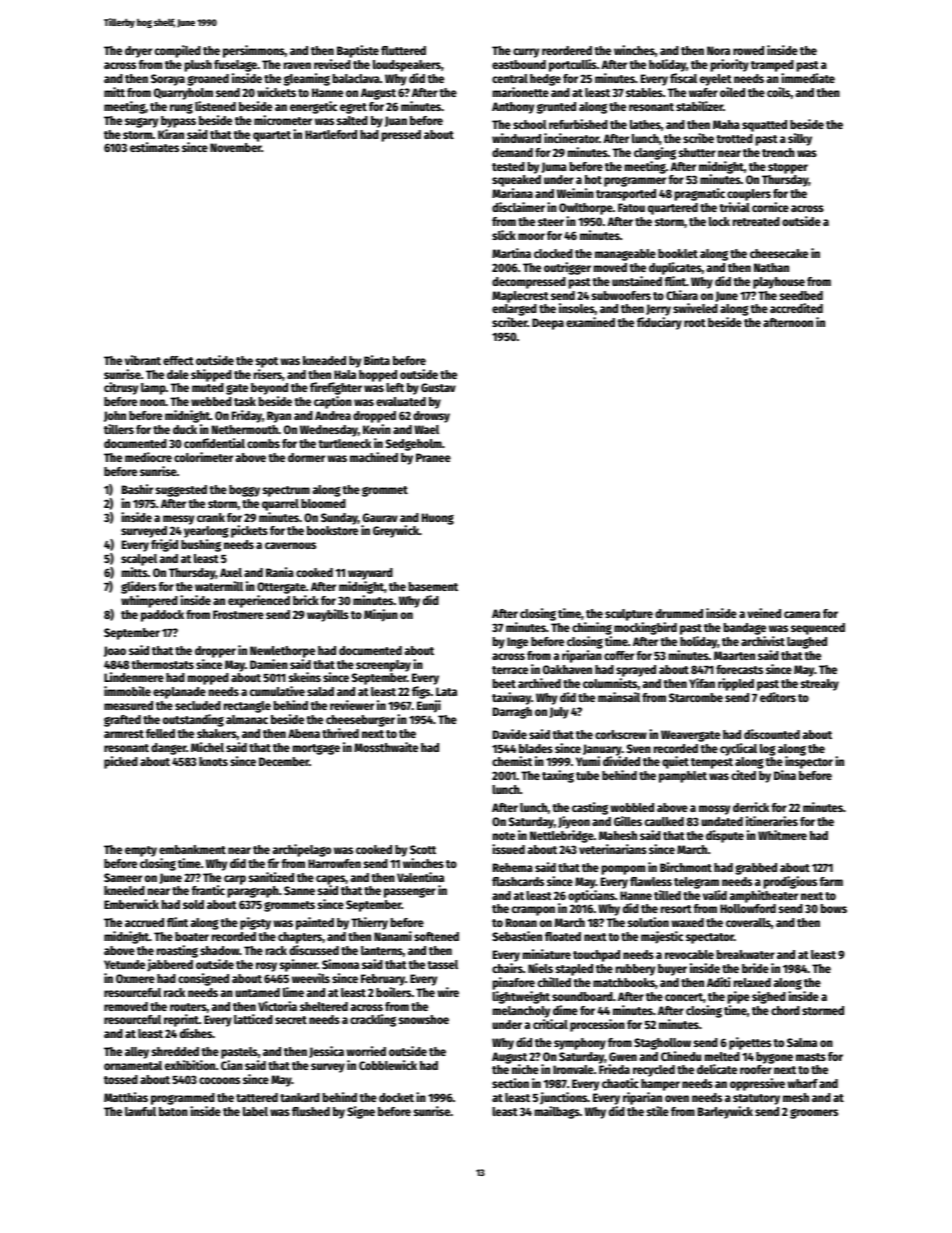 Image resolution: width=952 pixels, height=1233 pixels. Describe the element at coordinates (662, 937) in the screenshot. I see `majestic` at that location.
